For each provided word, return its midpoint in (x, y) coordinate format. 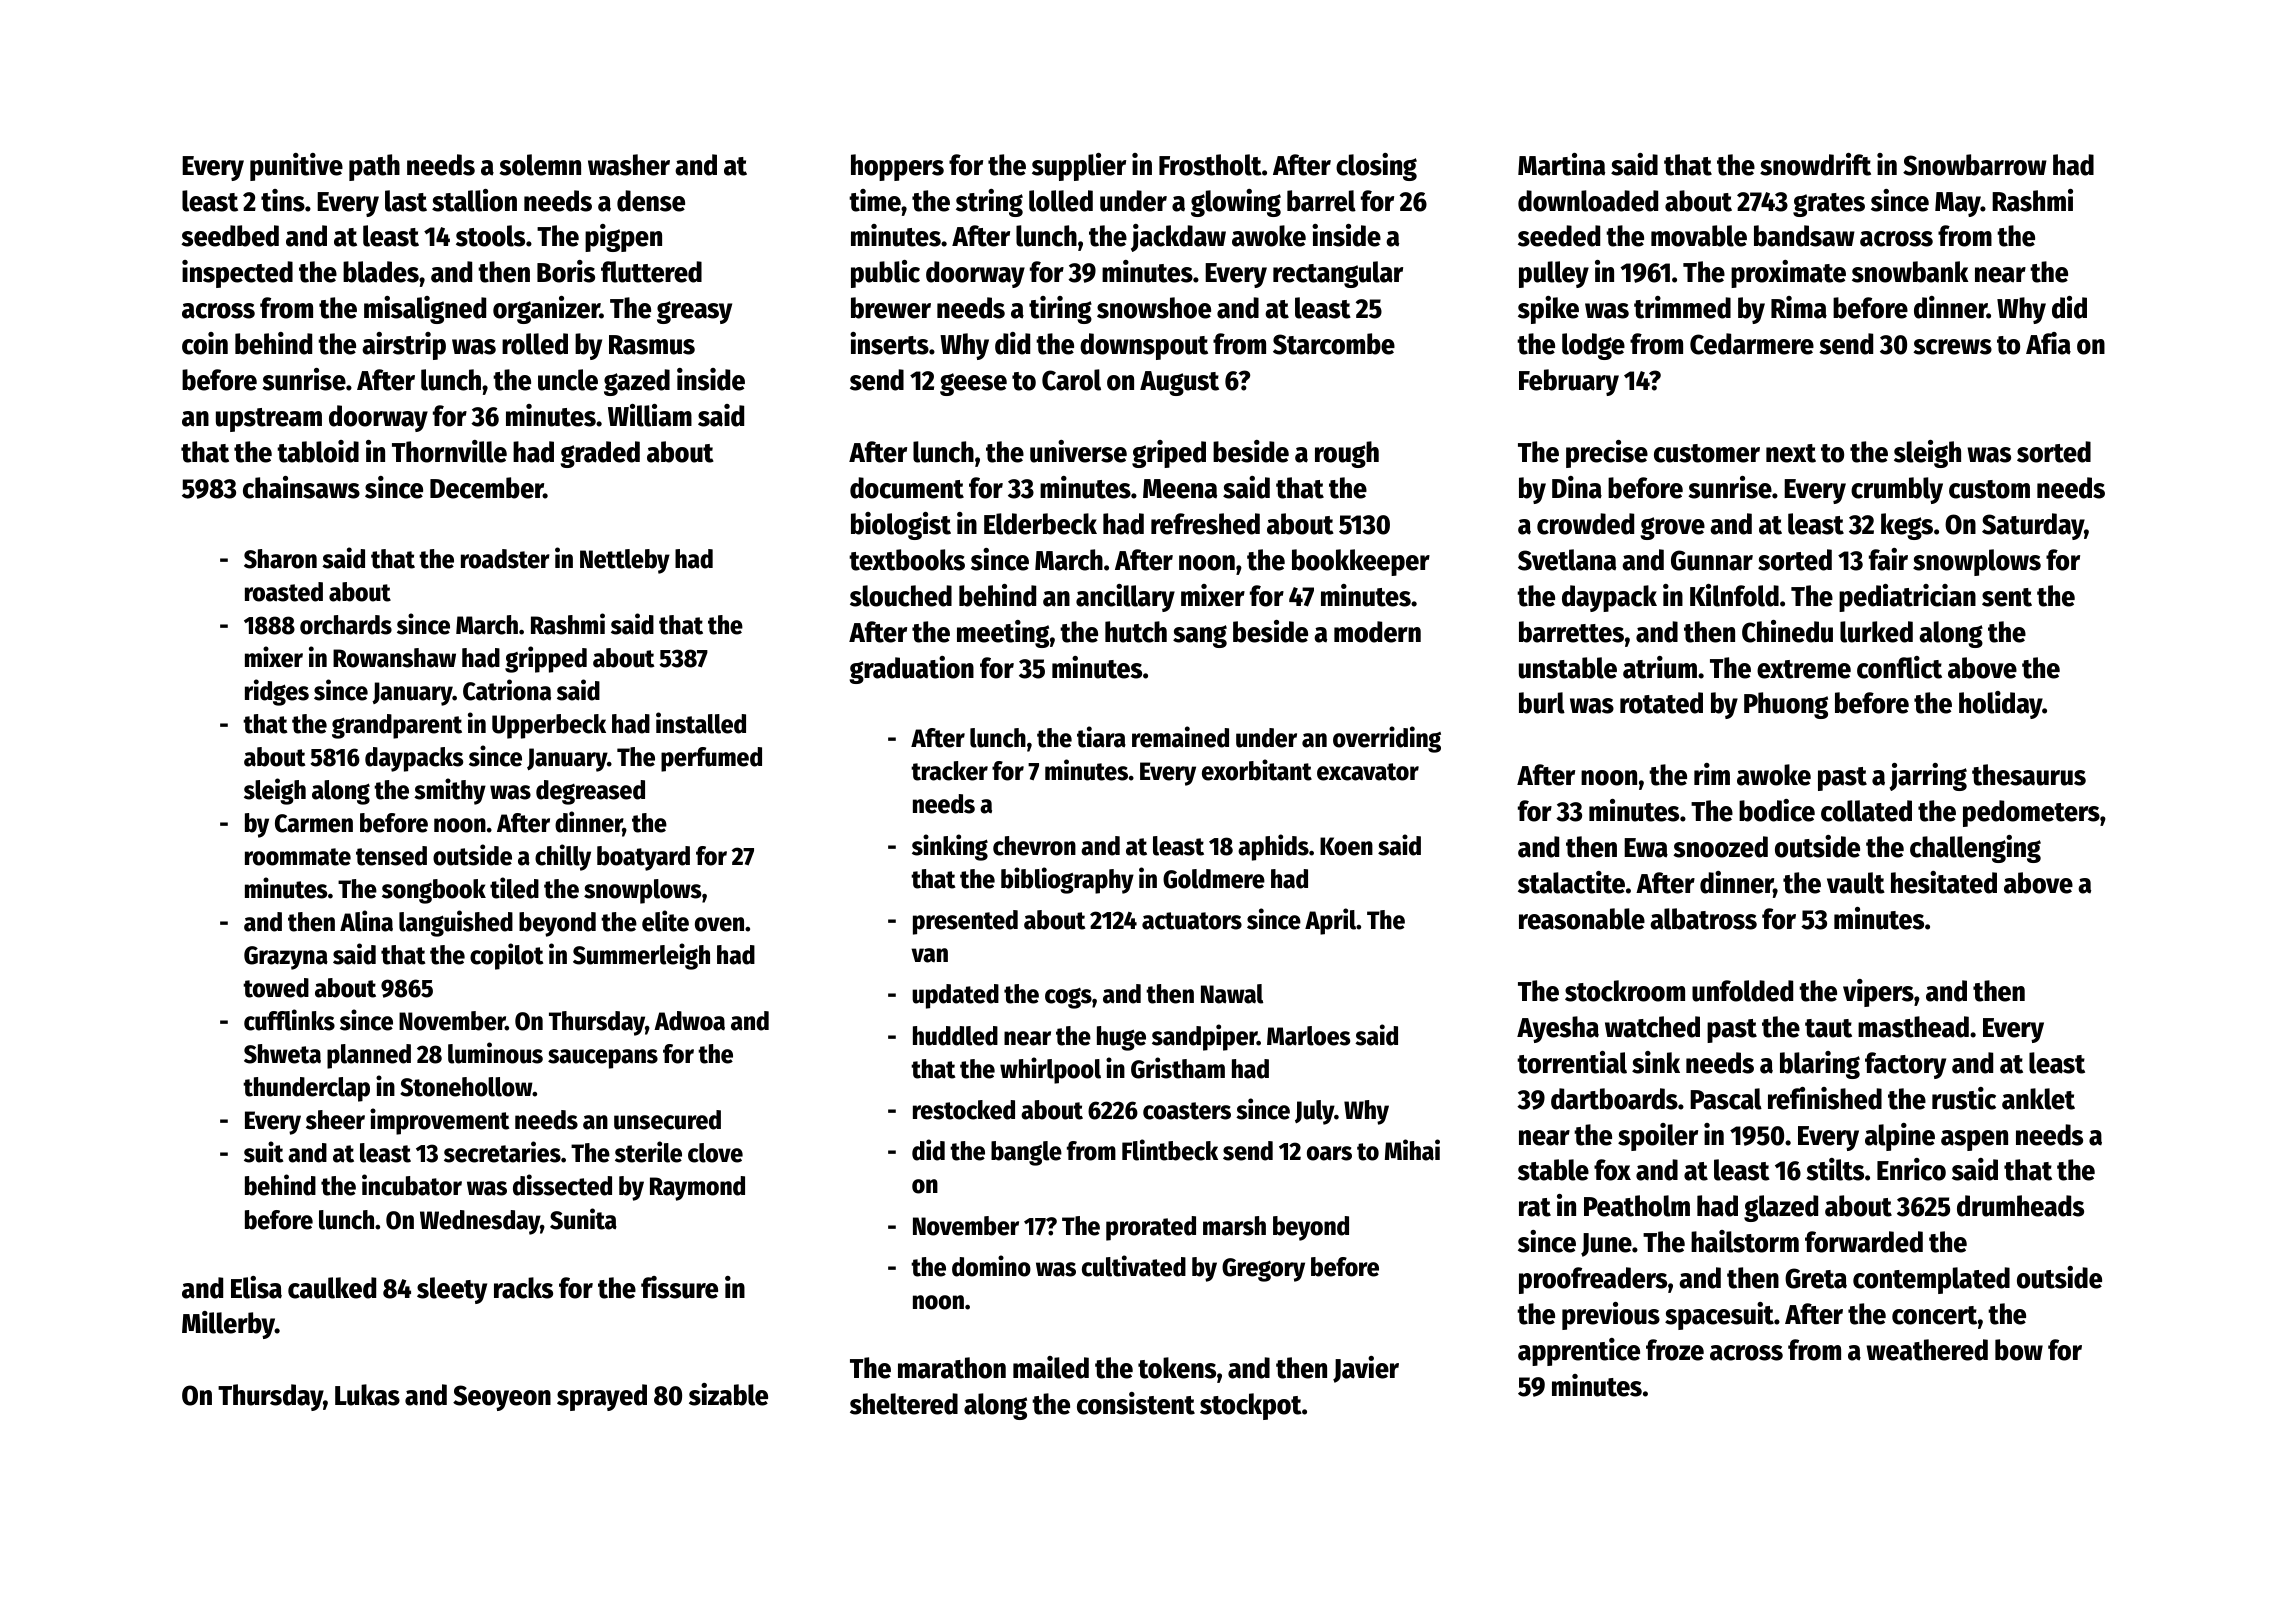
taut (1828, 1028)
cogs (1068, 998)
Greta (1816, 1278)
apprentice (1579, 1352)
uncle (568, 380)
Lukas (367, 1395)
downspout (1144, 346)
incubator (412, 1185)
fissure (679, 1287)
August (1179, 383)
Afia (2048, 343)
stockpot (1251, 1406)
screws (1952, 347)
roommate (298, 857)
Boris (566, 271)
